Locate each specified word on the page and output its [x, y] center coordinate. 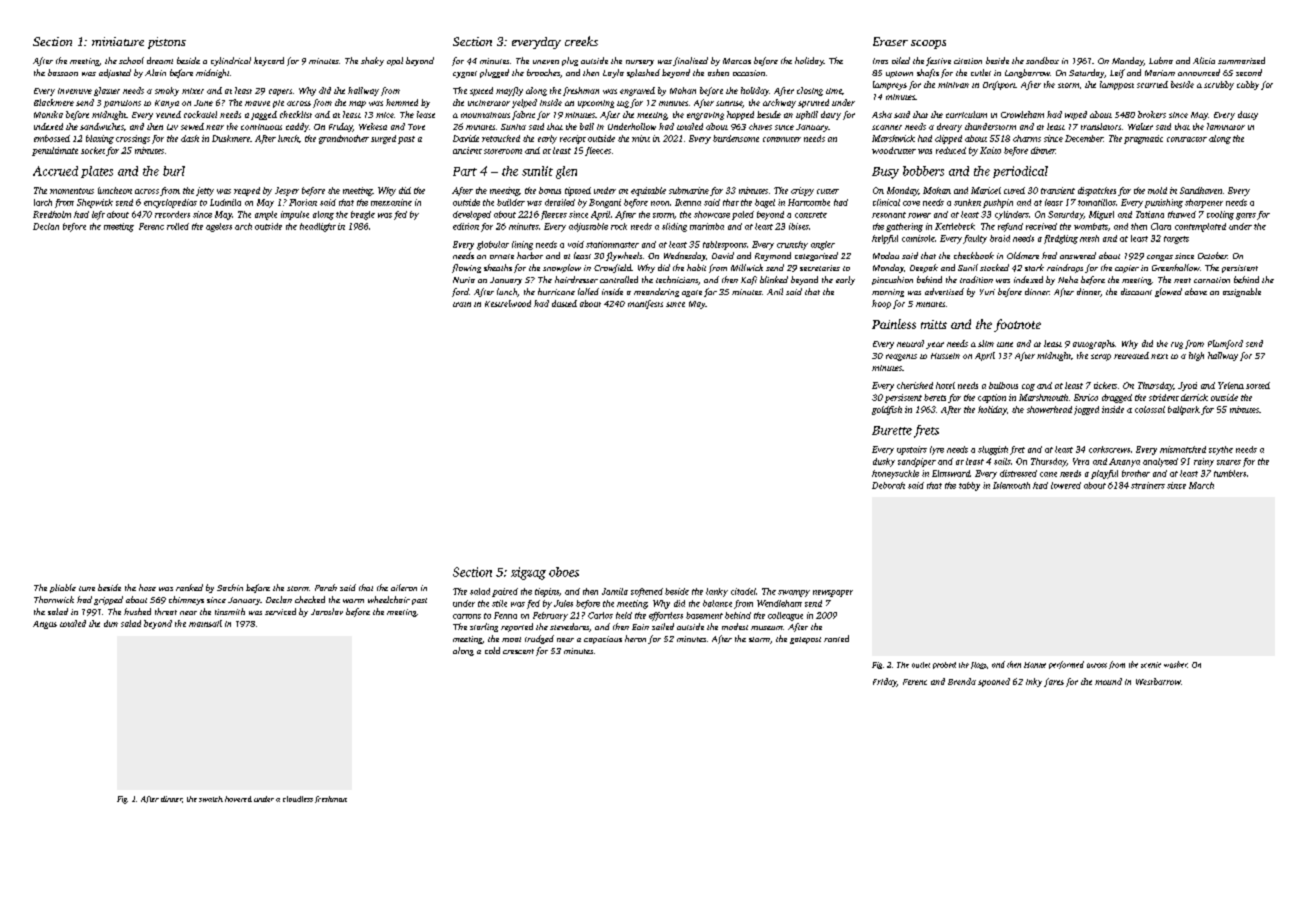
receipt [573, 139]
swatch [211, 799]
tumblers [1230, 473]
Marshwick [893, 138]
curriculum [966, 114]
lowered [1066, 485]
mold [1157, 190]
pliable [63, 588]
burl [174, 171]
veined [168, 114]
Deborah [888, 485]
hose [147, 587]
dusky [884, 462]
